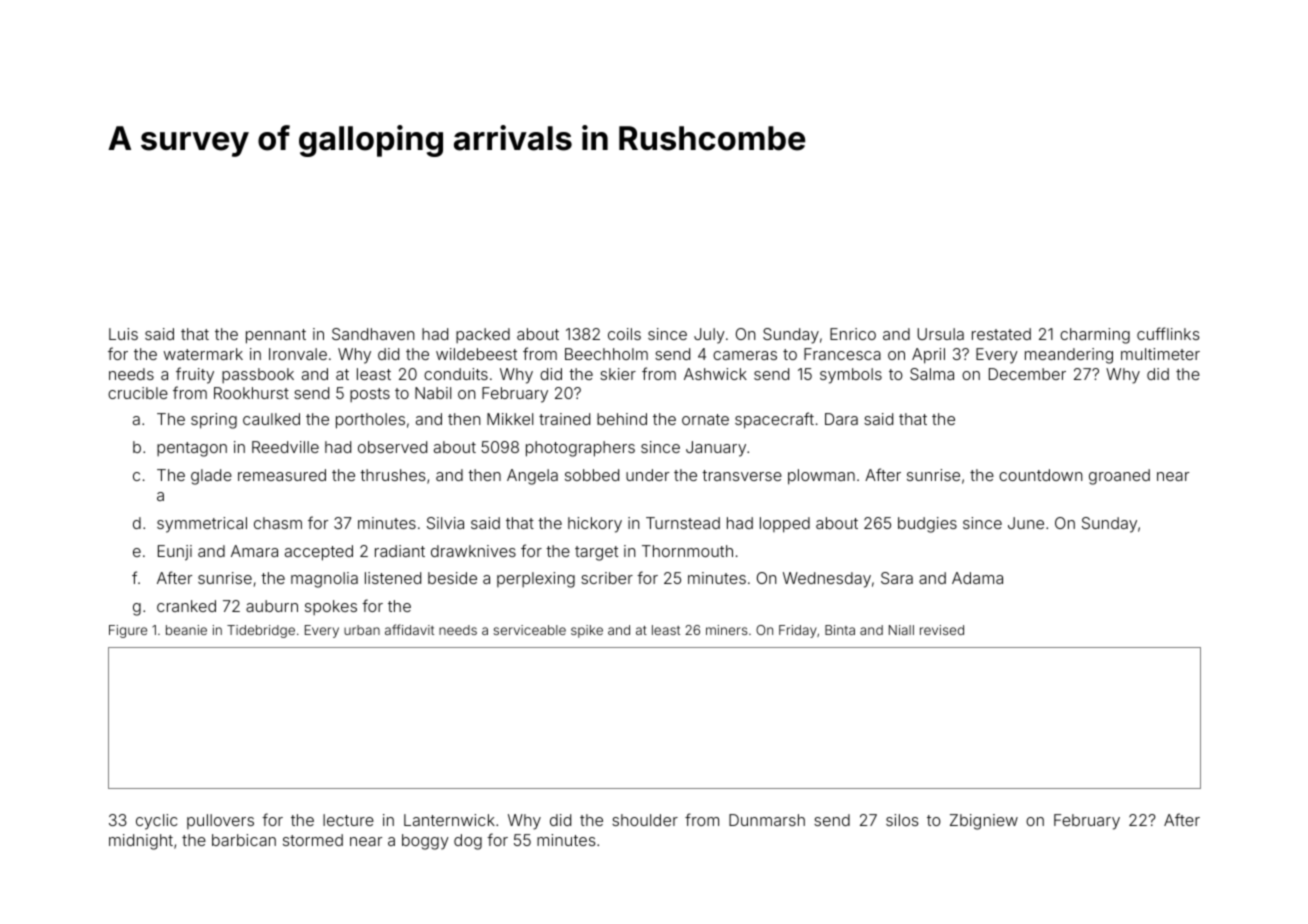 The image size is (1308, 924). What do you see at coordinates (244, 840) in the screenshot?
I see `barbican` at bounding box center [244, 840].
